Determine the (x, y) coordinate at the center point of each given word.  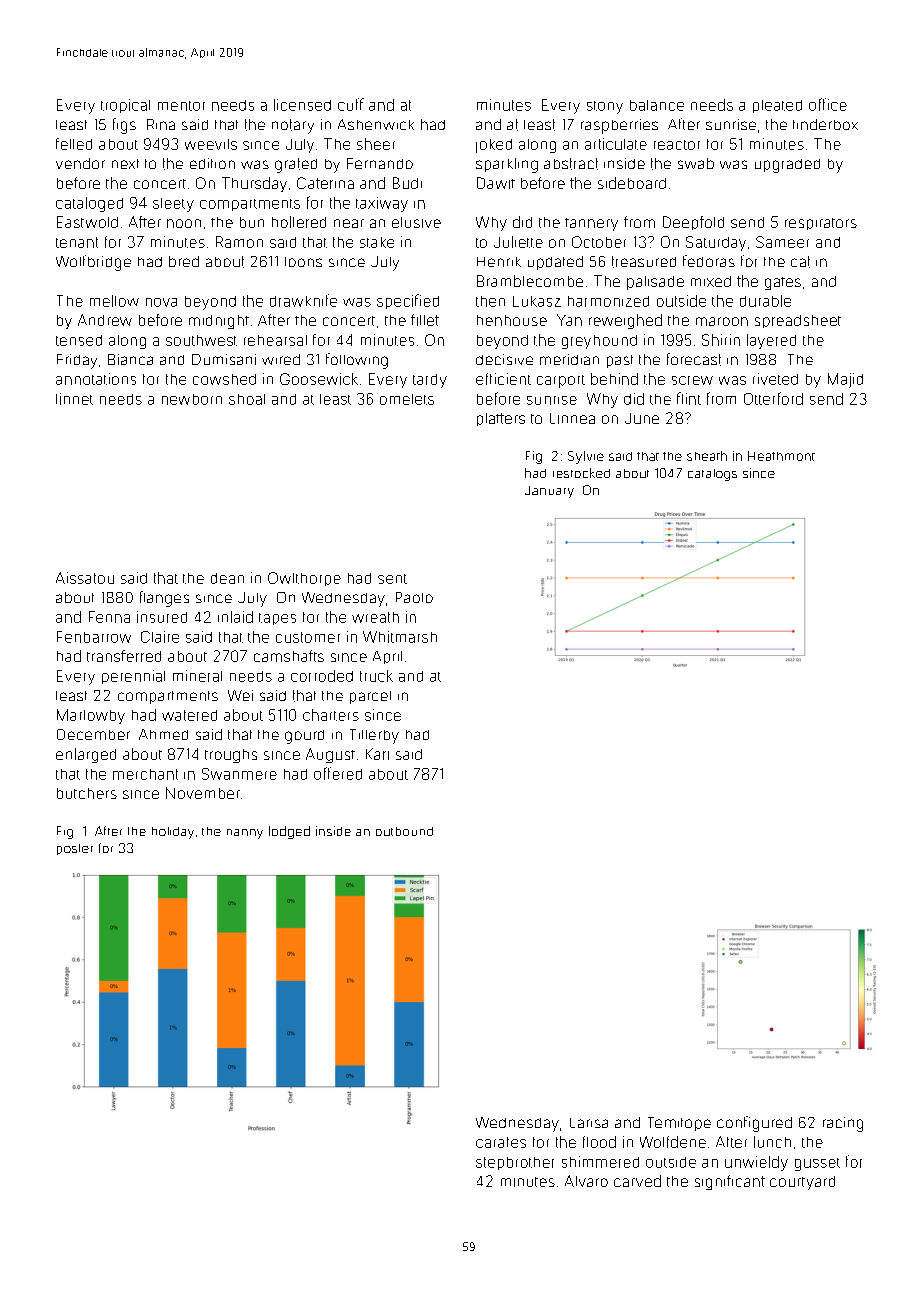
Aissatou (85, 578)
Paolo (414, 597)
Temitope (679, 1124)
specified (408, 301)
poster (75, 849)
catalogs (712, 475)
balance (657, 105)
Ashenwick (376, 124)
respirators (821, 224)
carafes (501, 1142)
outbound (404, 831)
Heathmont (781, 456)
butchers (87, 793)
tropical (125, 106)
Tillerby (374, 736)
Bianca (130, 359)
